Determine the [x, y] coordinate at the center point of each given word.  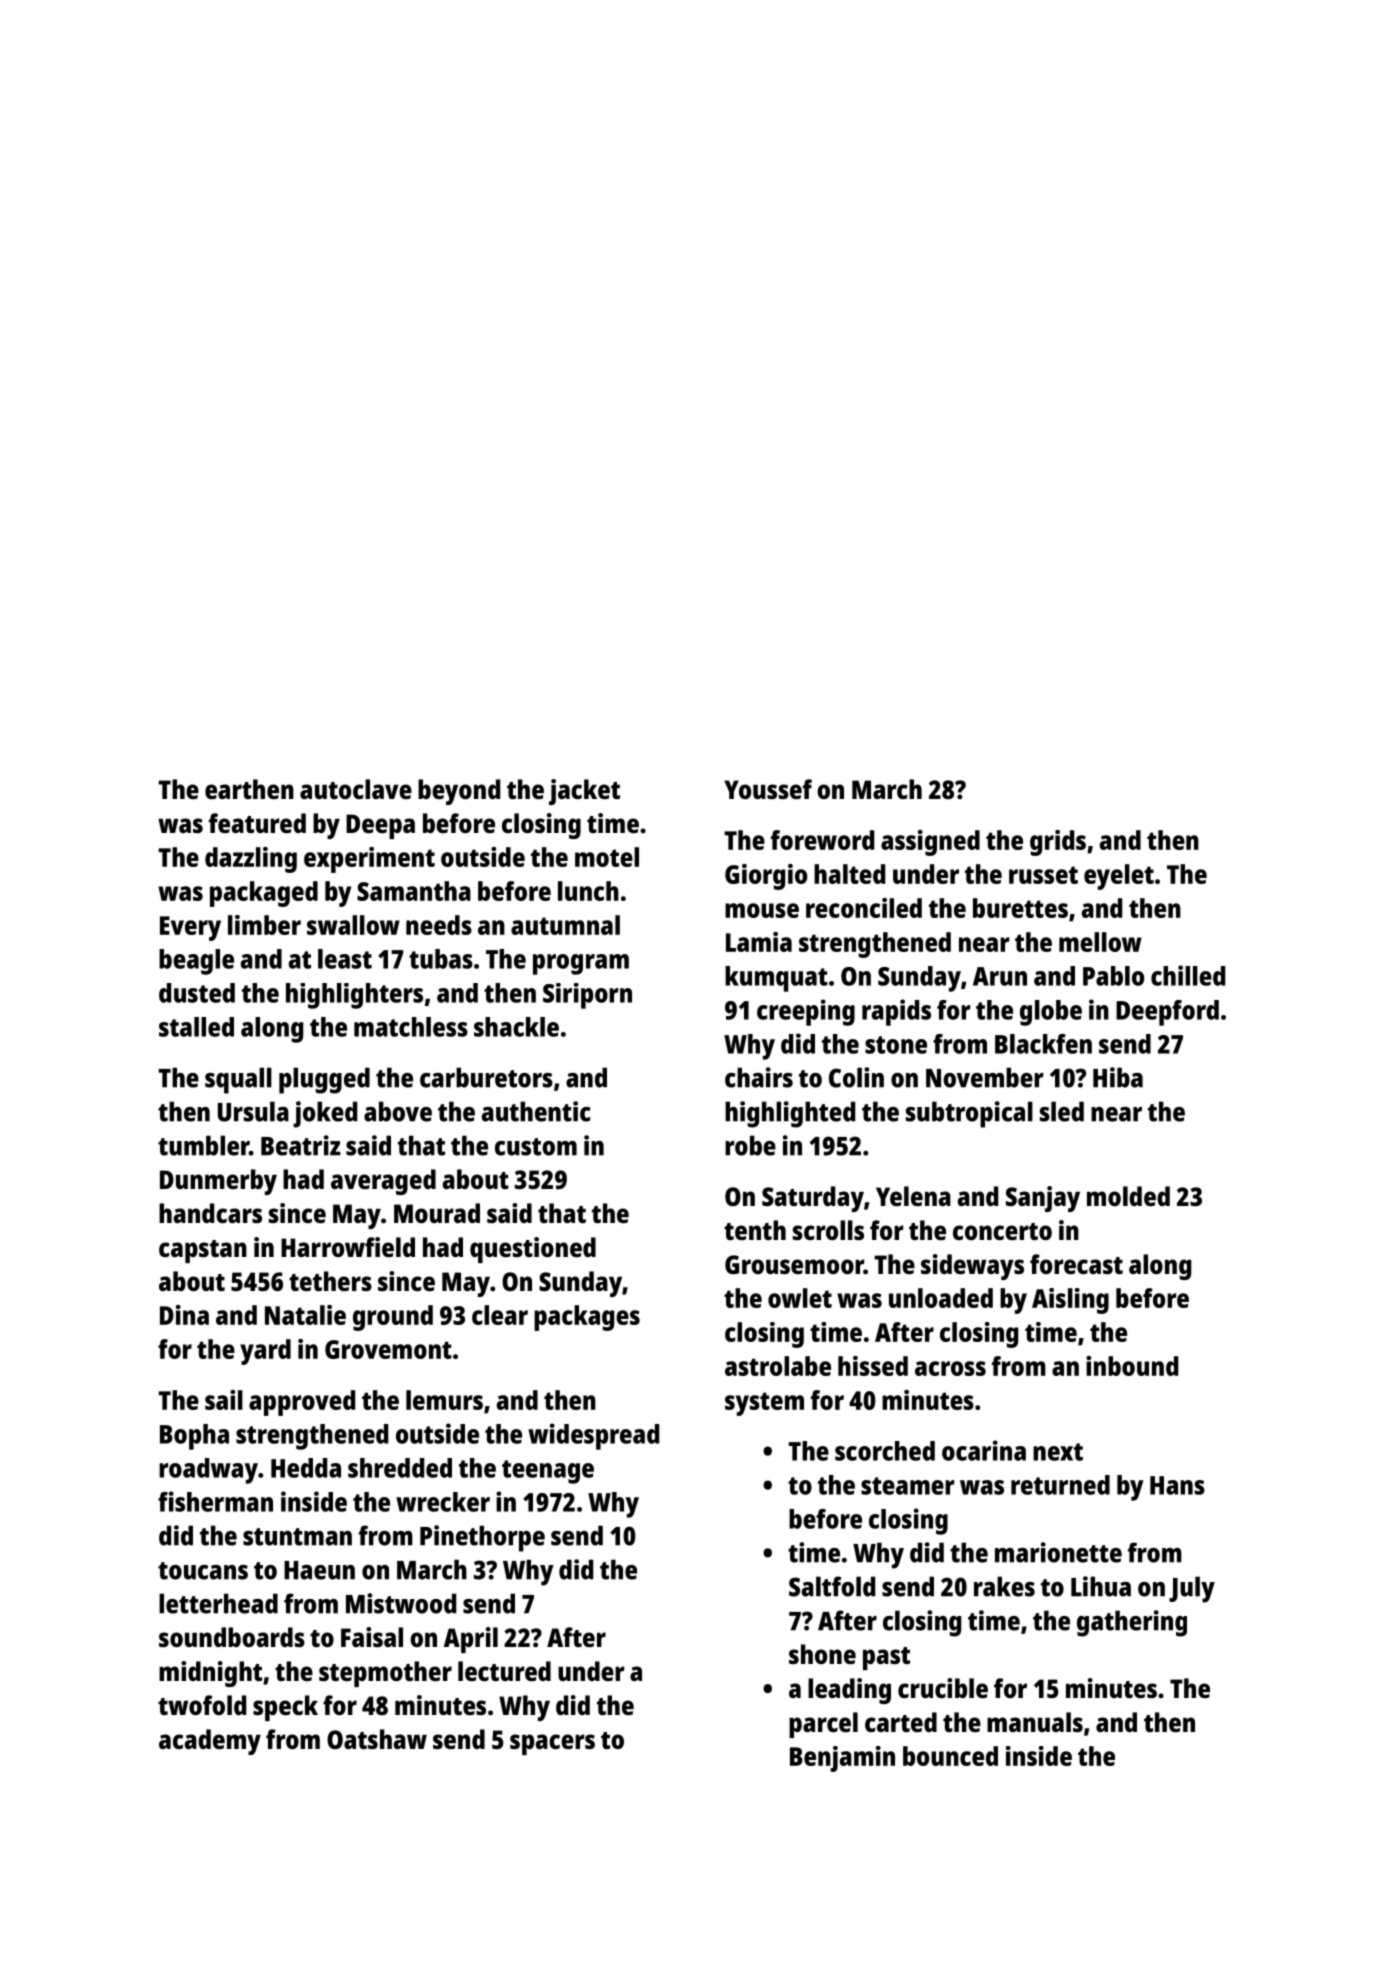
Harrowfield [348, 1247]
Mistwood [401, 1603]
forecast [1076, 1264]
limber [264, 925]
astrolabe [778, 1366]
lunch [588, 891]
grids [1058, 843]
